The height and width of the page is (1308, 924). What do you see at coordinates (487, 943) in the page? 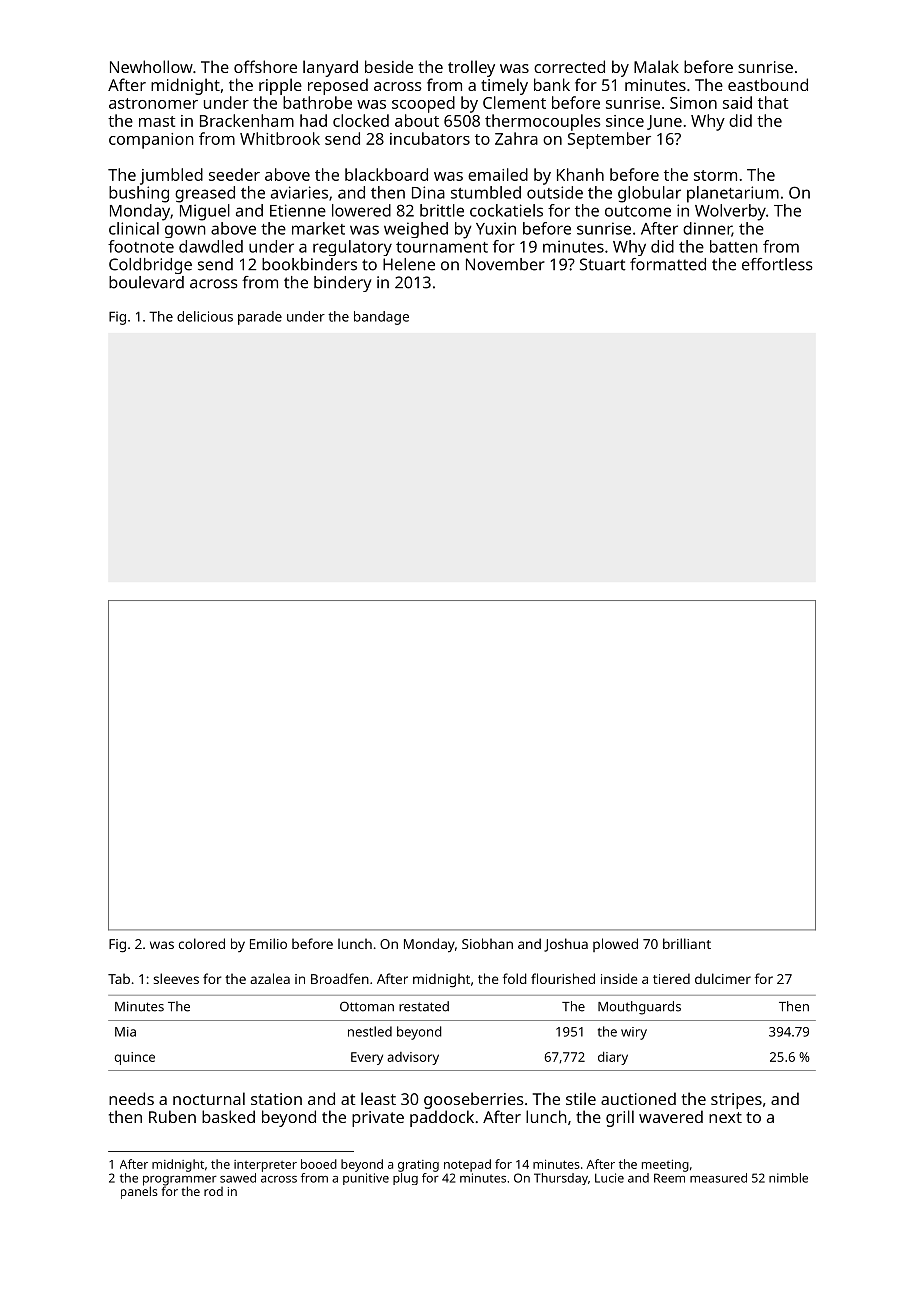
I see `Siobhan` at bounding box center [487, 943].
